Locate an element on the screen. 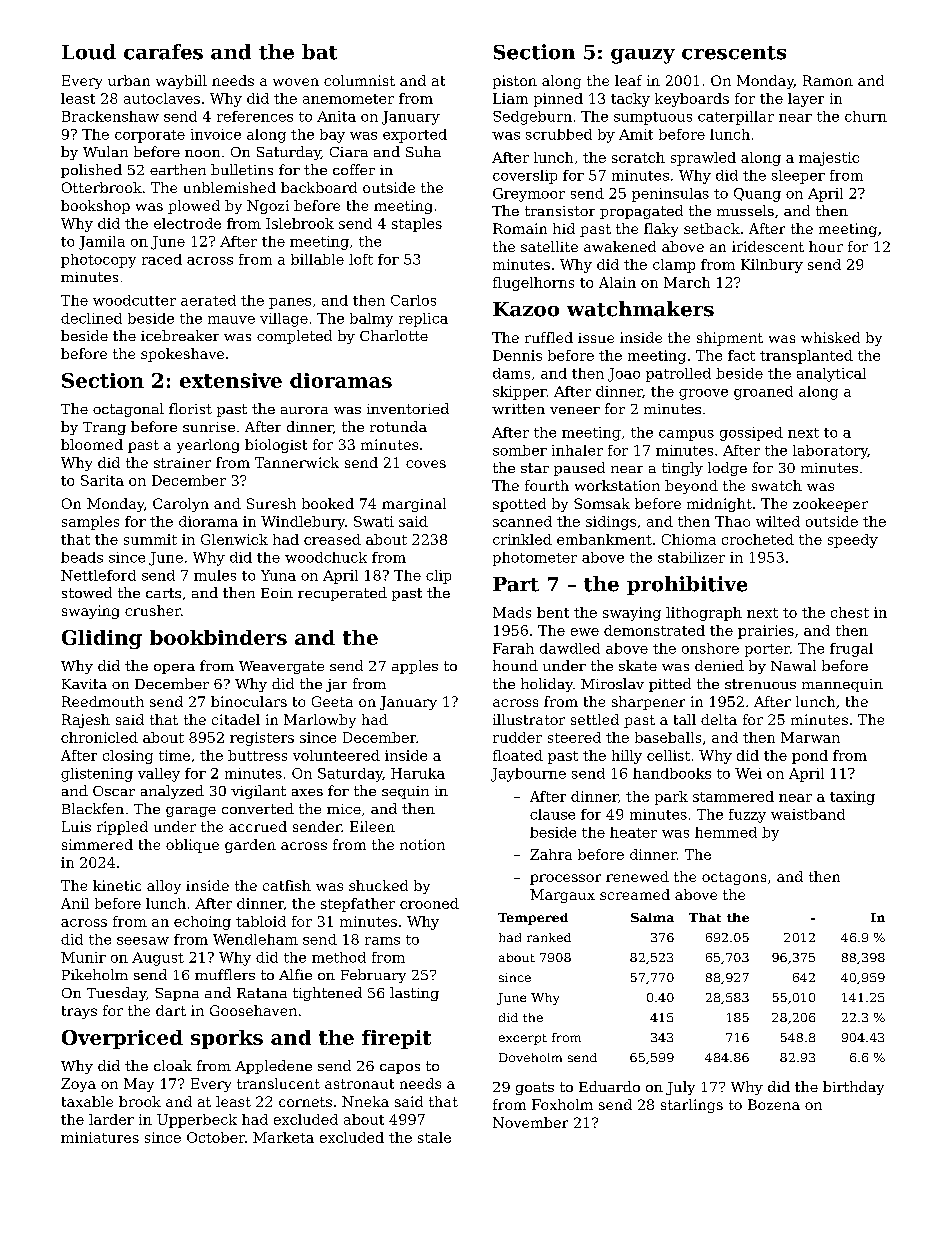 Image resolution: width=952 pixels, height=1233 pixels. clamp is located at coordinates (674, 266).
